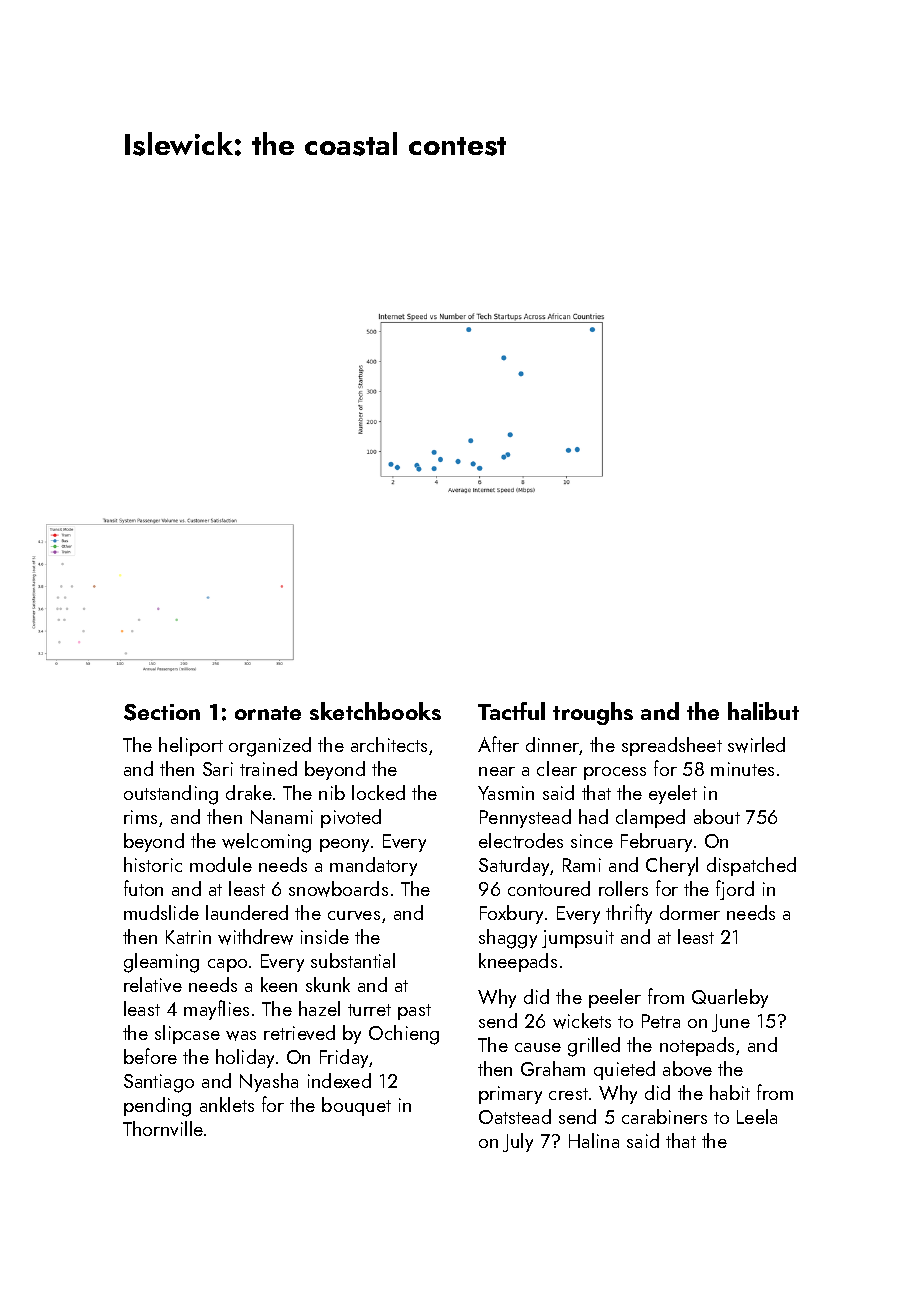 The image size is (924, 1311). I want to click on locked, so click(378, 792).
